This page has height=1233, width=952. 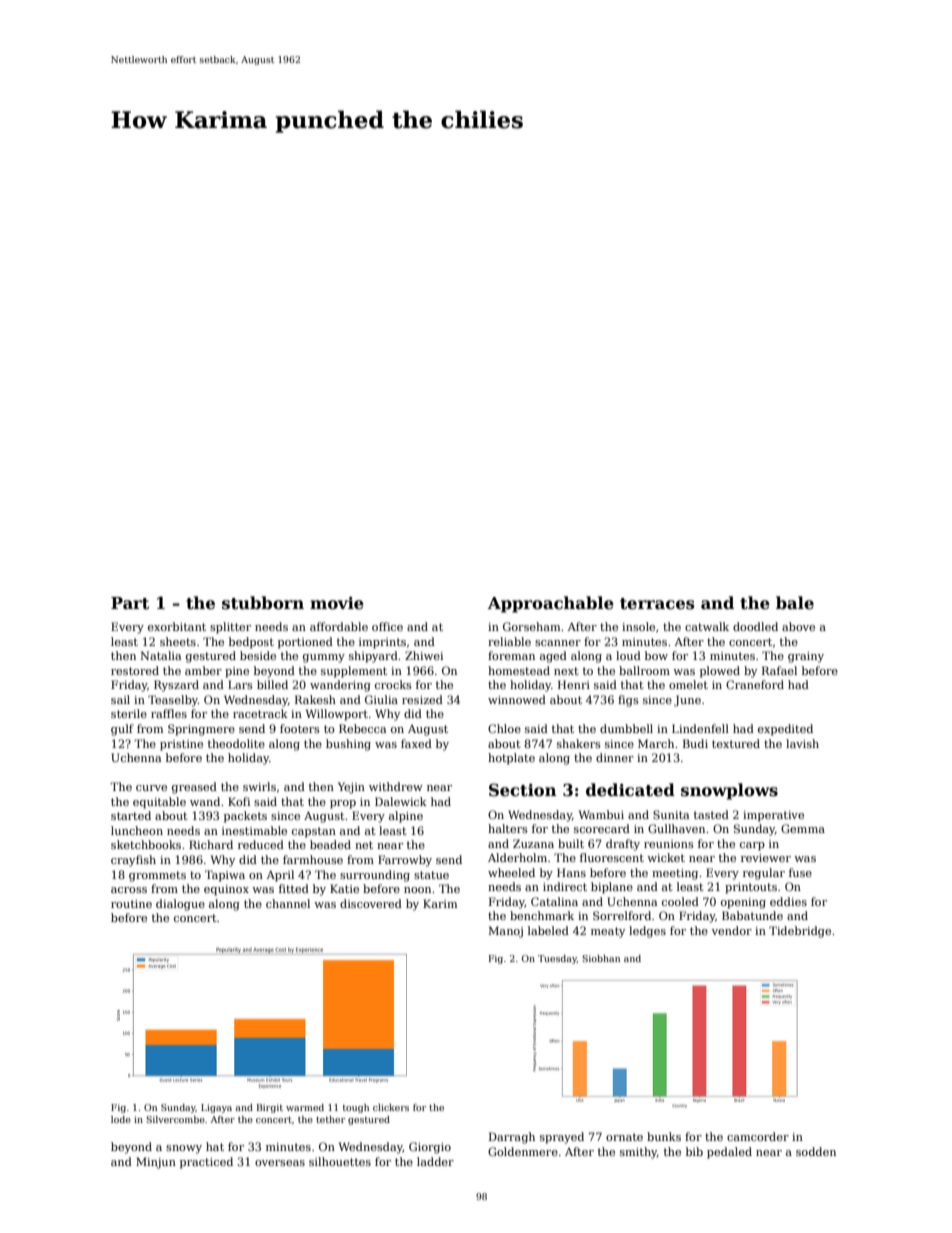 I want to click on snowy, so click(x=184, y=1149).
